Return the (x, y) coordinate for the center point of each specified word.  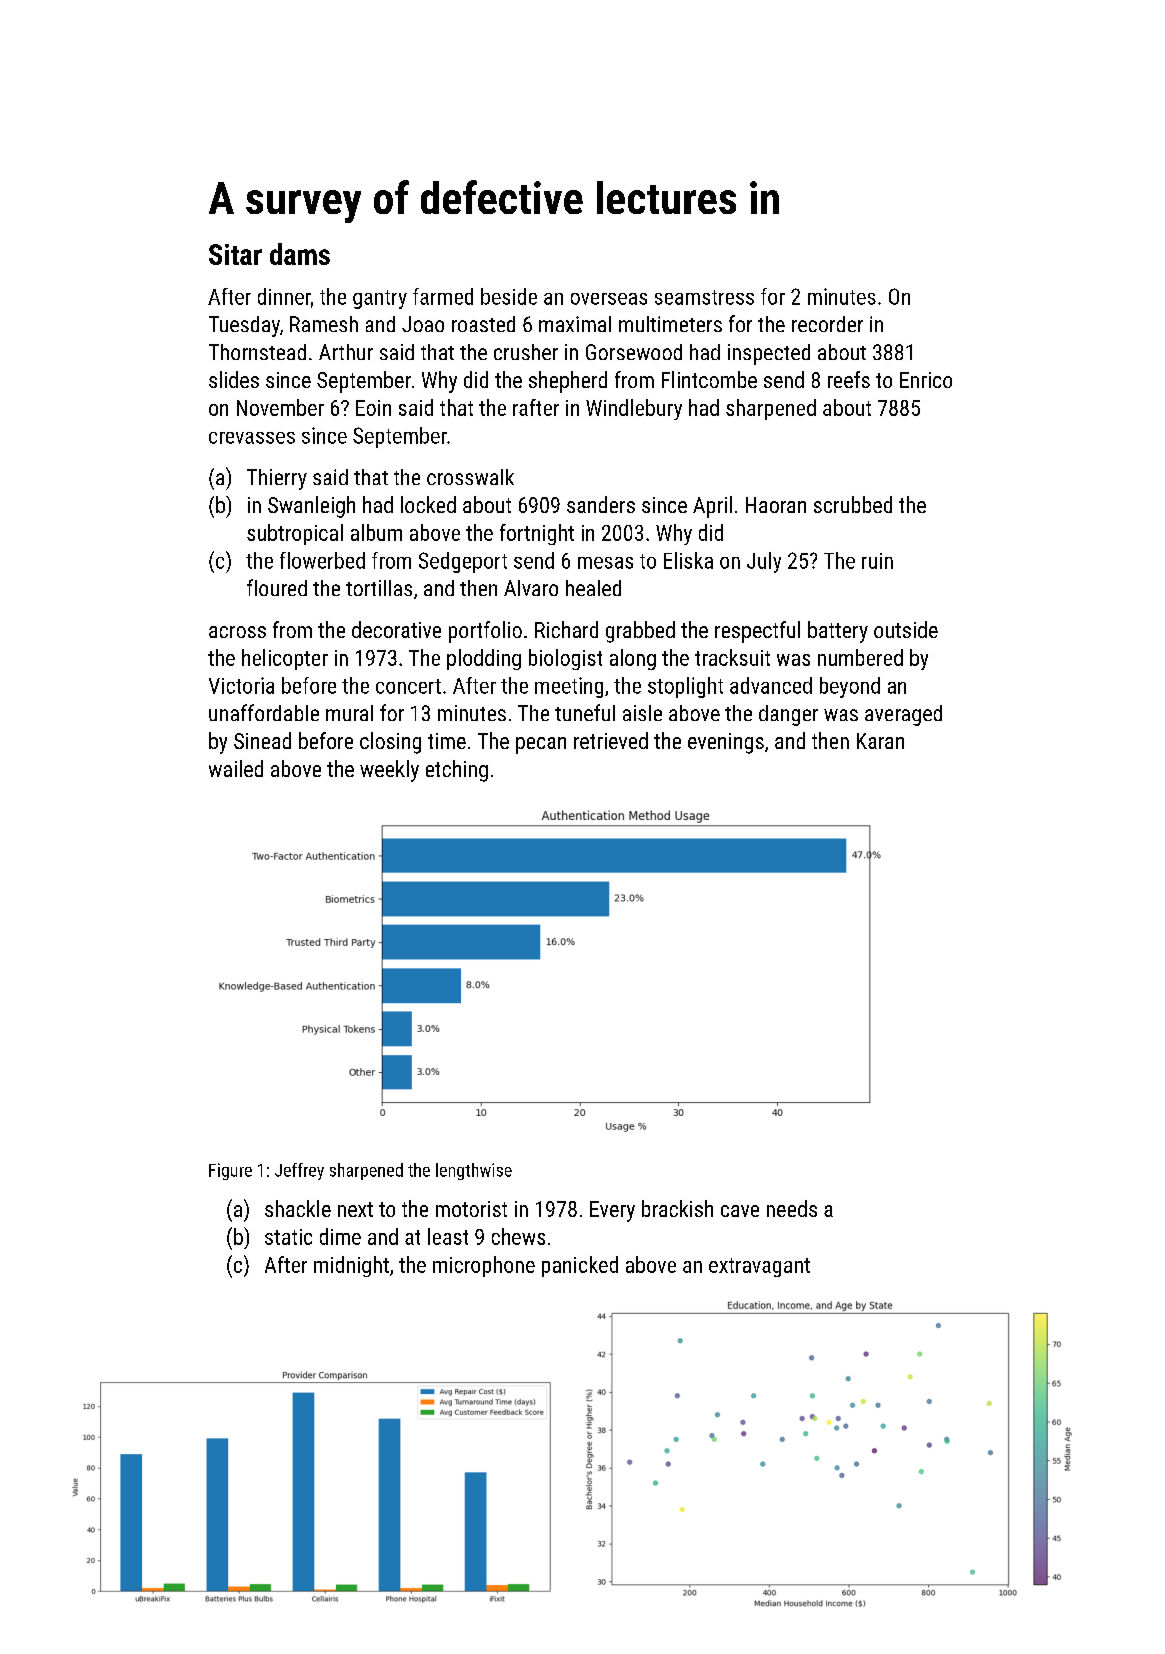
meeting (569, 687)
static (288, 1237)
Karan (880, 741)
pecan (541, 745)
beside (509, 296)
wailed (236, 768)
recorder (827, 324)
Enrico (926, 380)
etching (457, 771)
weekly (389, 771)
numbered (860, 657)
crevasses (252, 438)
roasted (483, 324)
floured (277, 587)
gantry (380, 299)
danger (788, 715)
